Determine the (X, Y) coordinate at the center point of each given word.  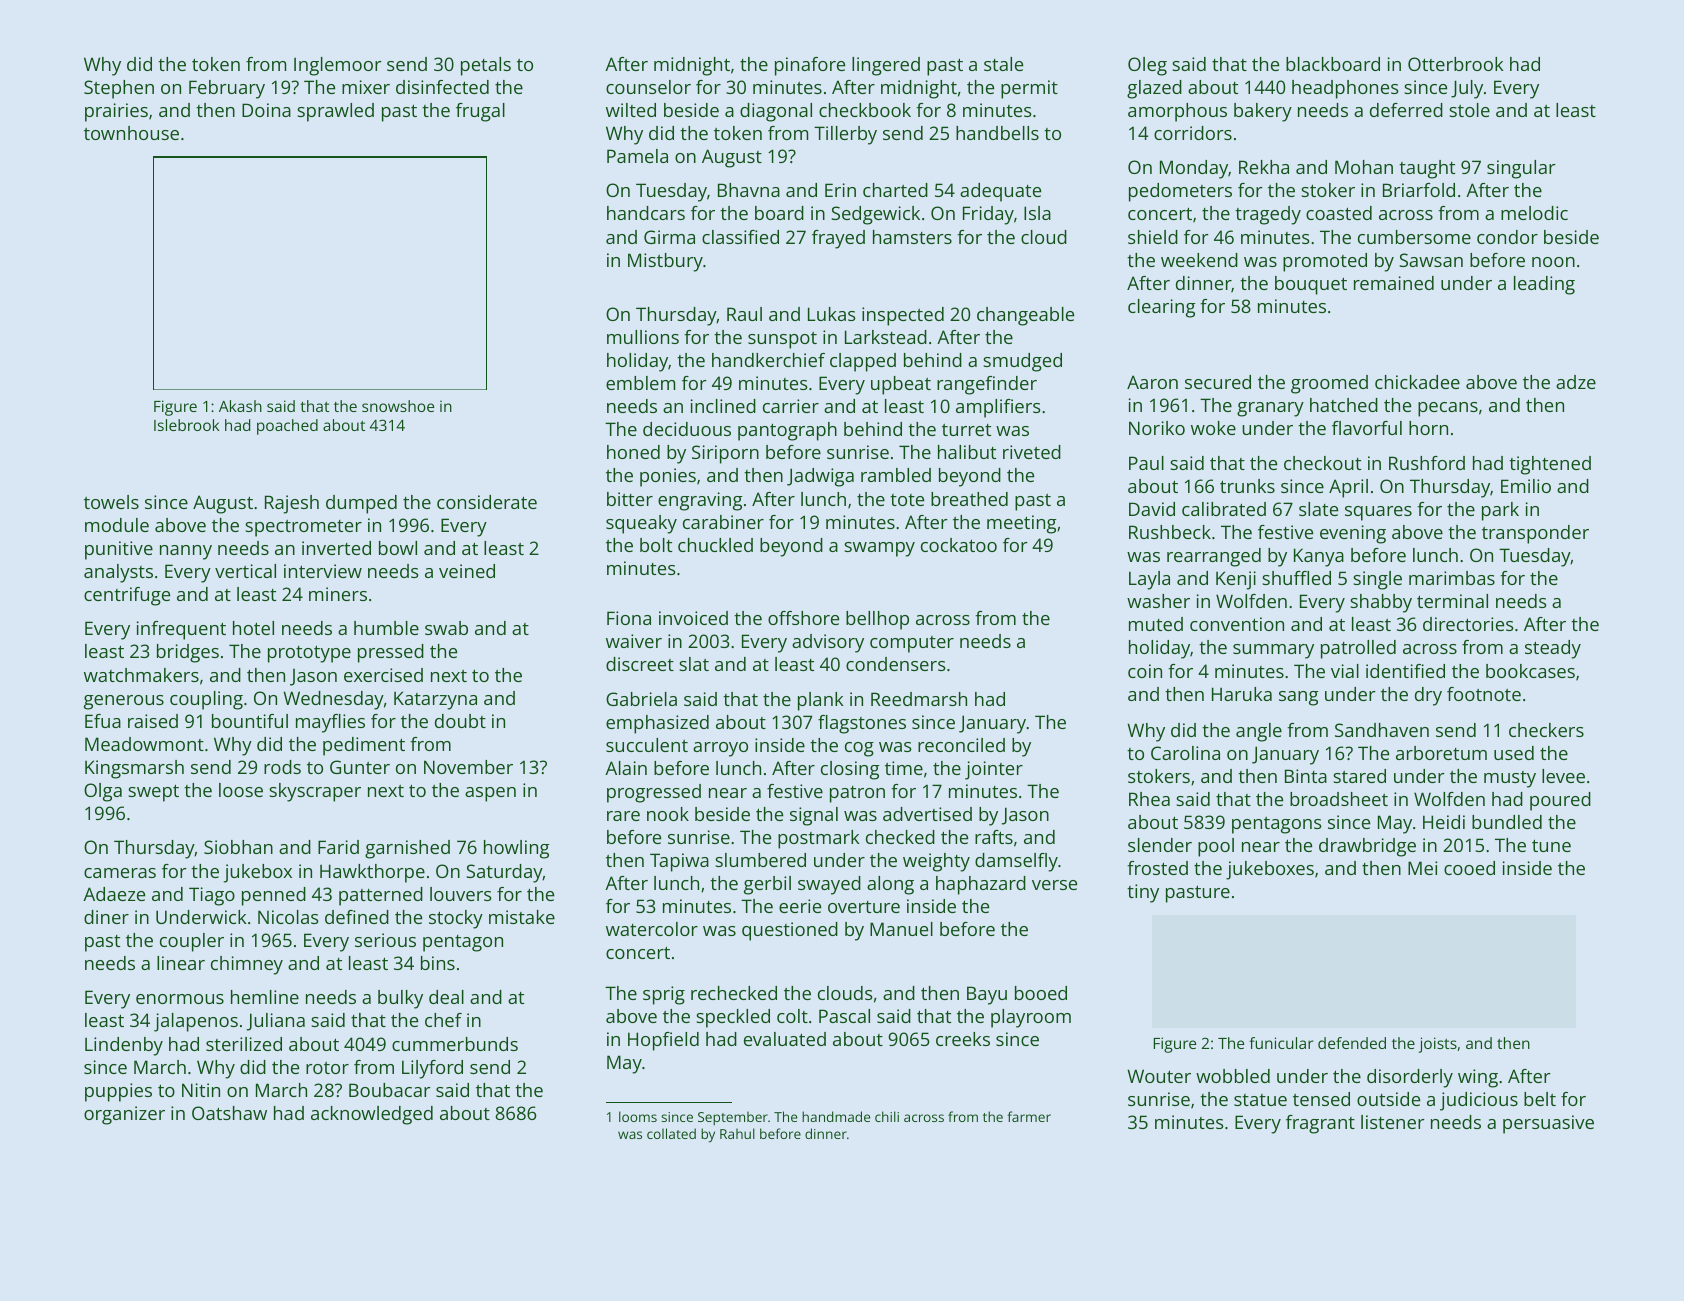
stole (1469, 110)
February (227, 89)
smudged (1022, 362)
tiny (1143, 893)
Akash (240, 406)
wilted (631, 110)
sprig (664, 995)
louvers (461, 894)
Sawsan (1431, 260)
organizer (124, 1115)
